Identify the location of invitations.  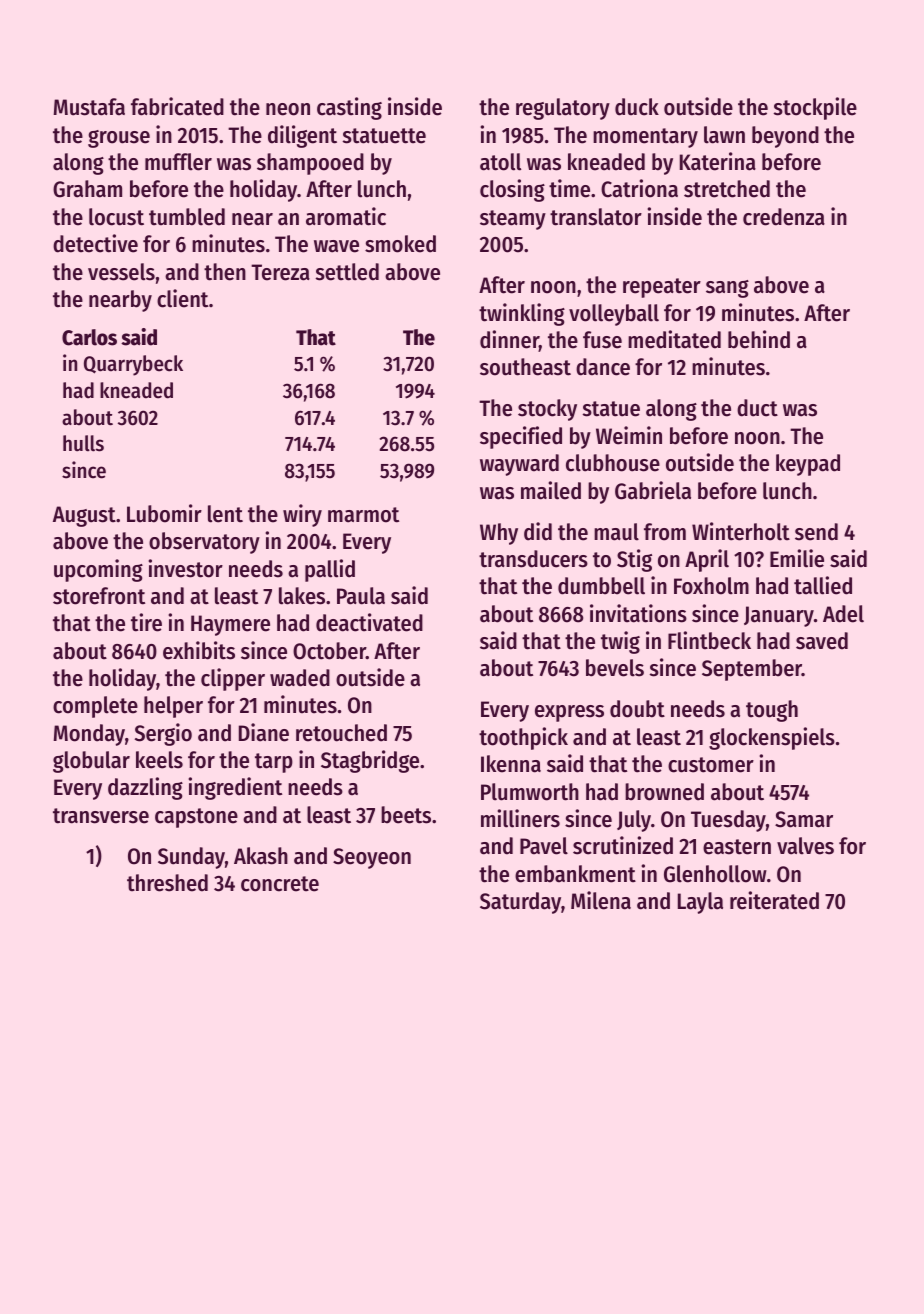
(638, 613).
